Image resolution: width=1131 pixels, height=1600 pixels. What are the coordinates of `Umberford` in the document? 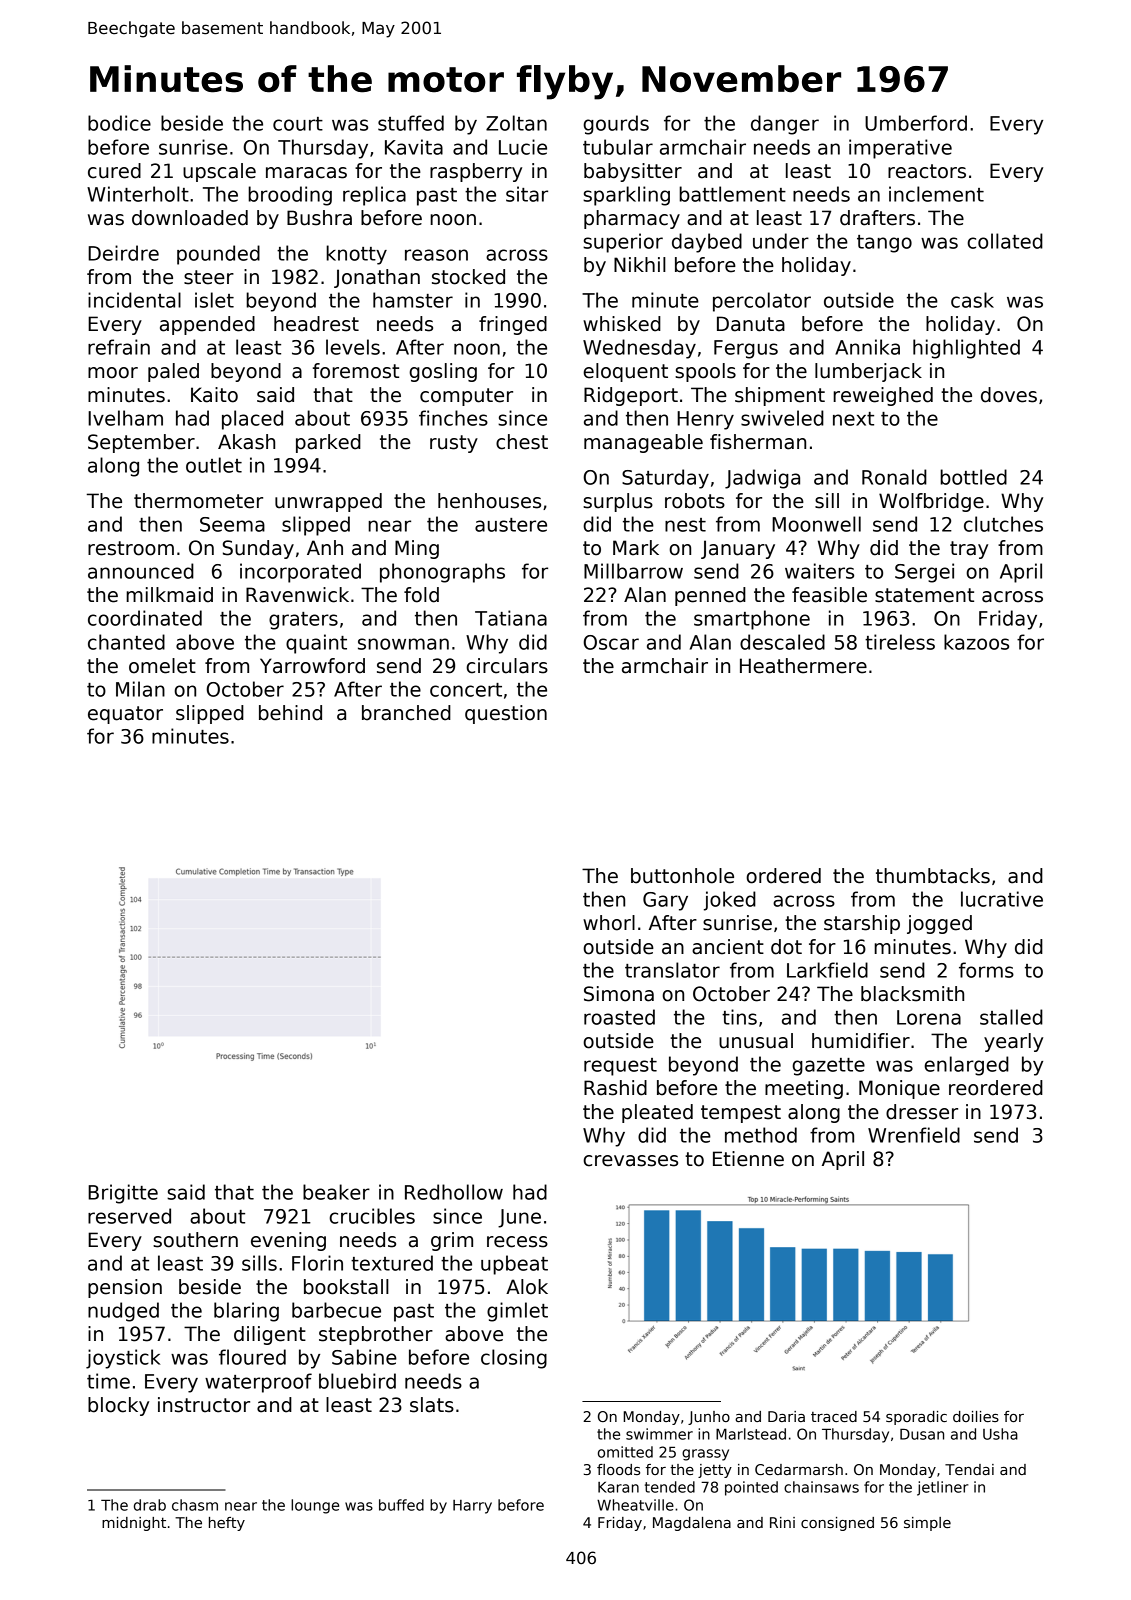 It's located at (916, 123).
